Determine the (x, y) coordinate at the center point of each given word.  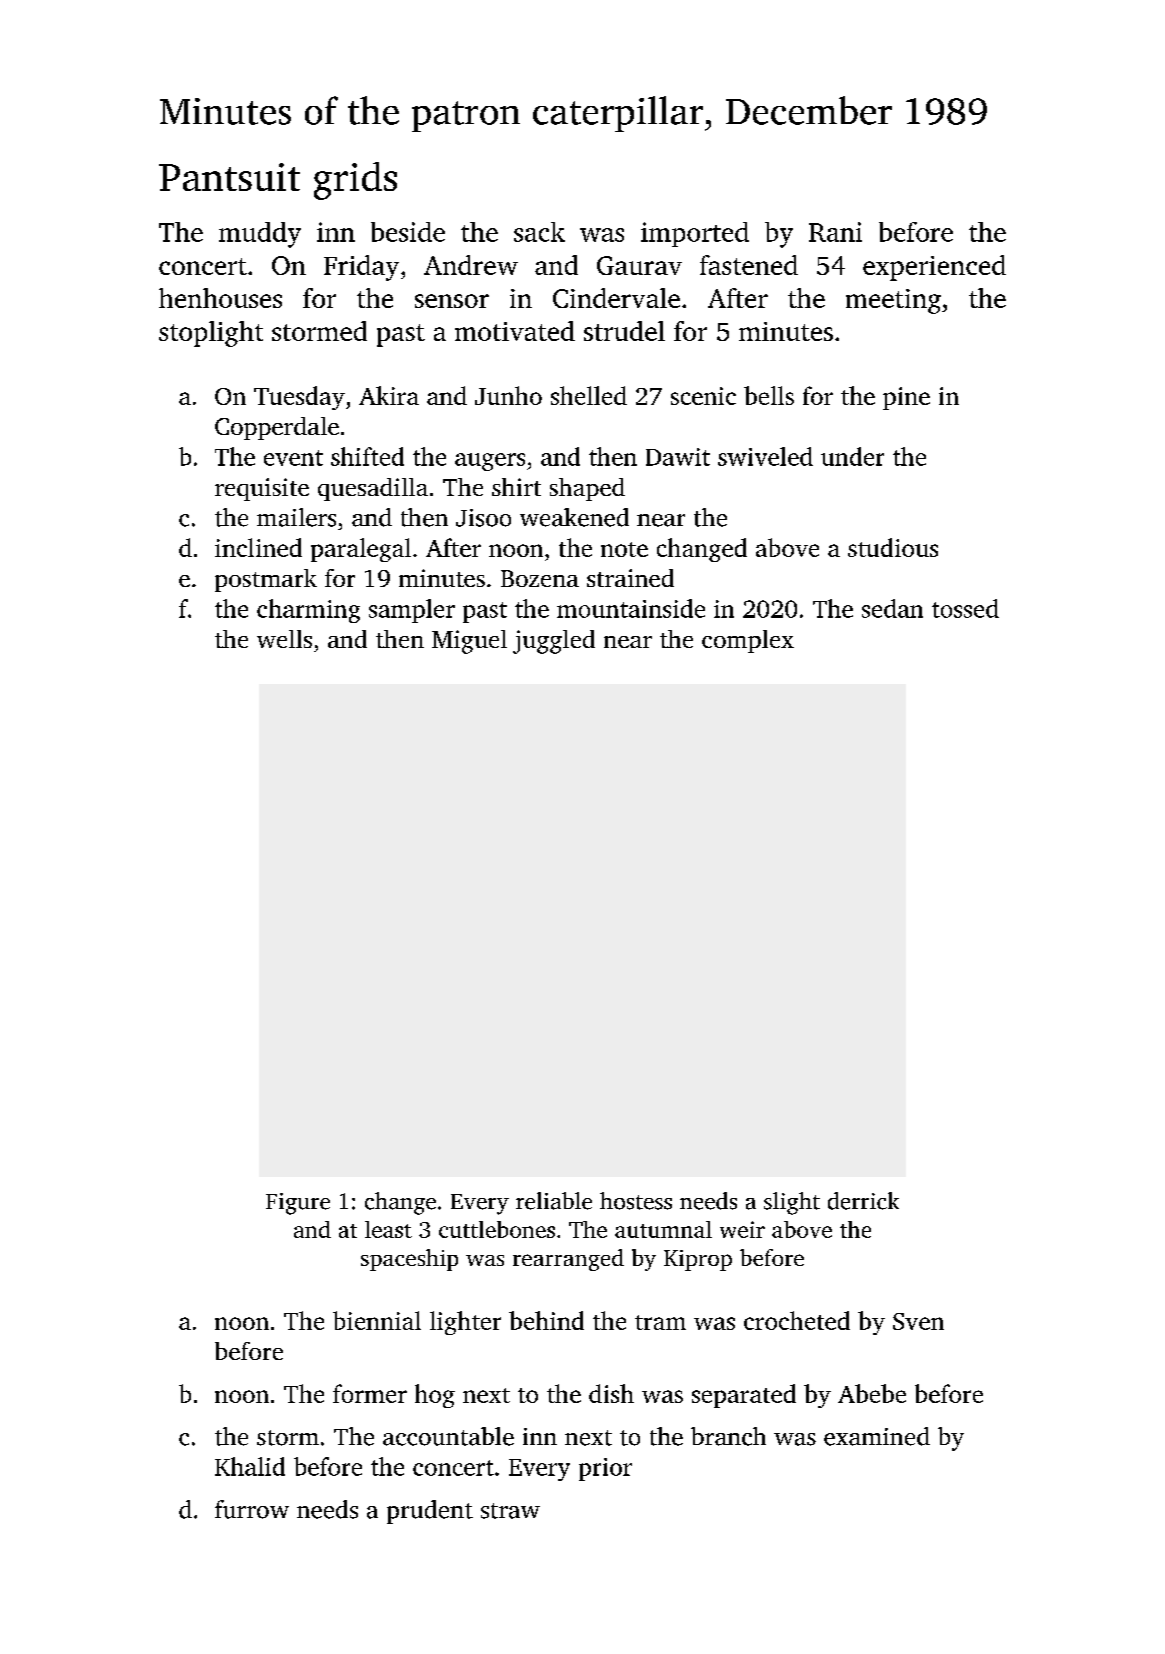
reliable (554, 1201)
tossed (965, 608)
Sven (918, 1321)
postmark (266, 580)
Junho (508, 395)
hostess (636, 1201)
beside (408, 232)
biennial (377, 1320)
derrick (863, 1201)
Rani (835, 232)
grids (355, 181)
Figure (298, 1204)
